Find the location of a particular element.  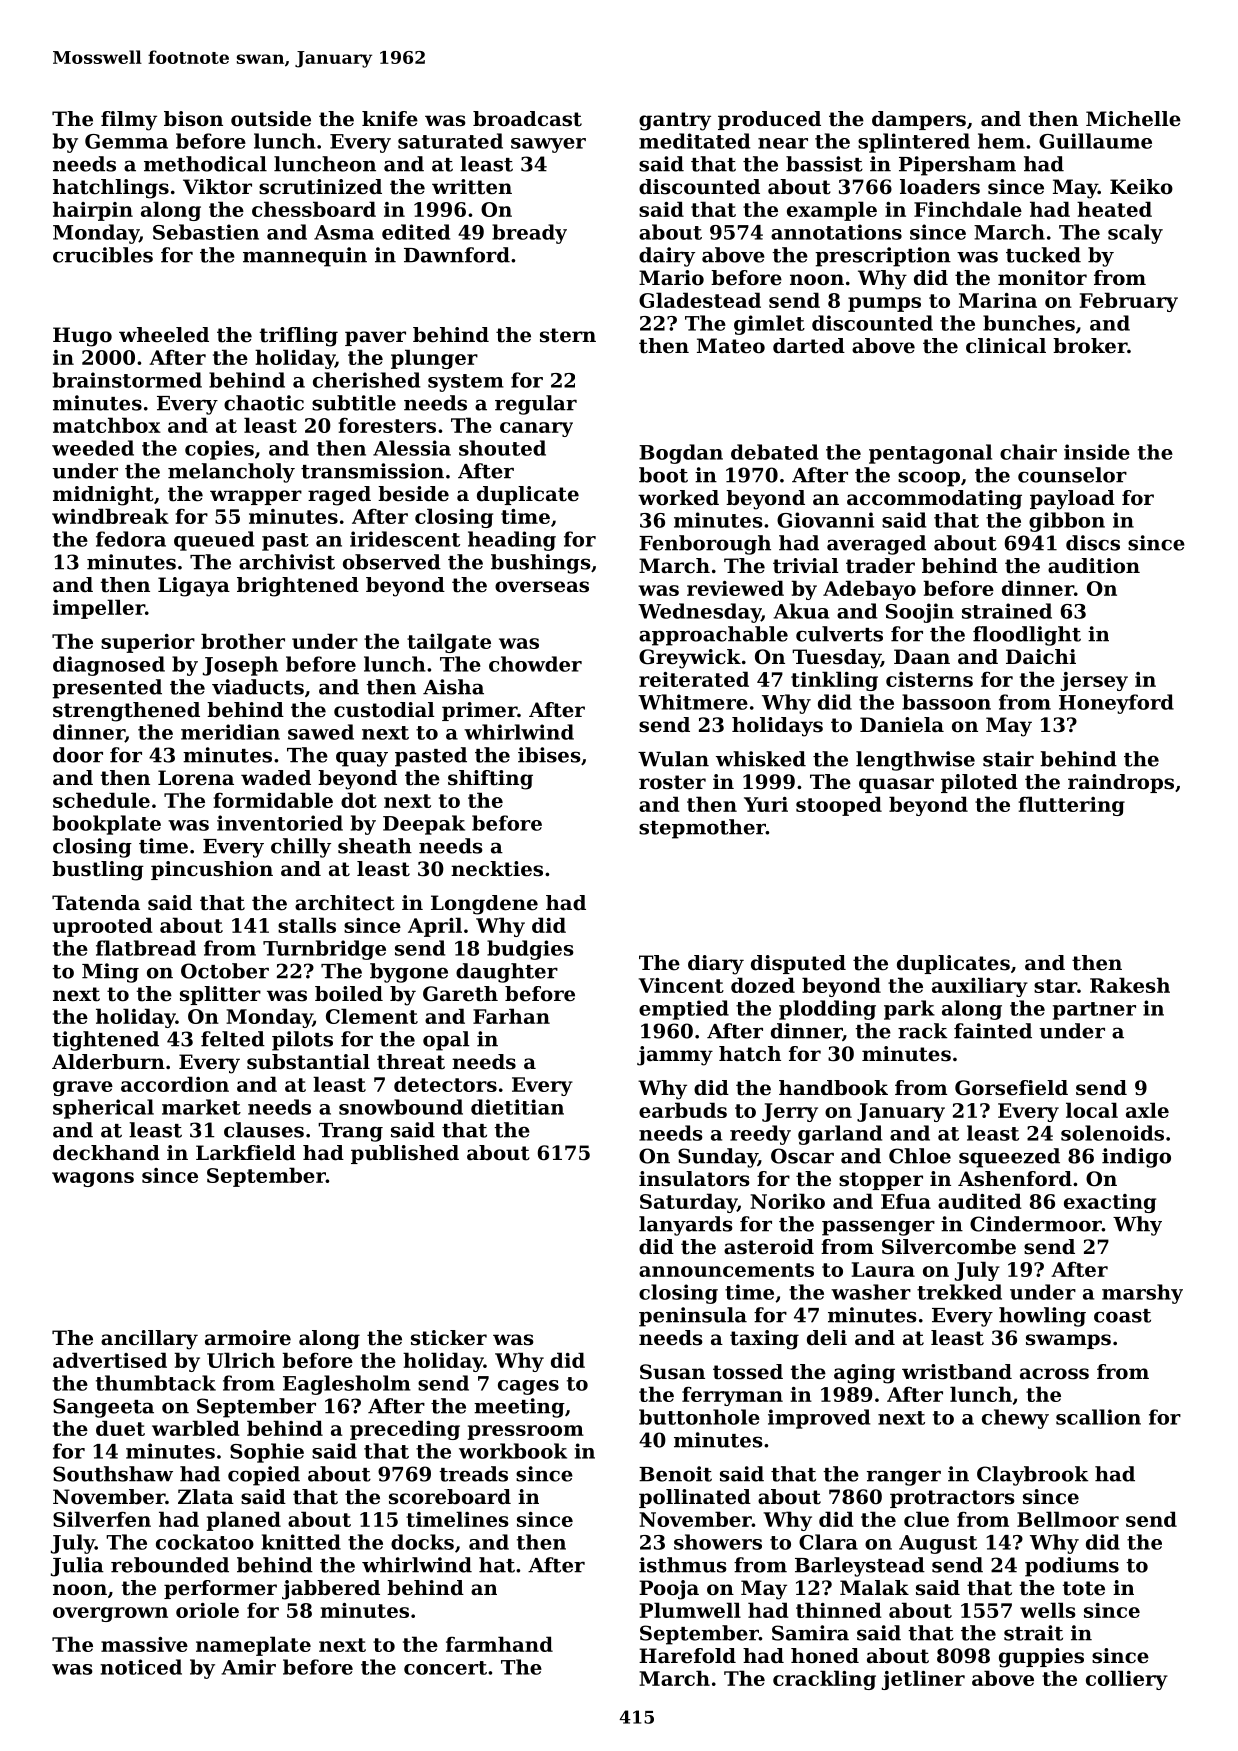

pumps is located at coordinates (884, 304).
